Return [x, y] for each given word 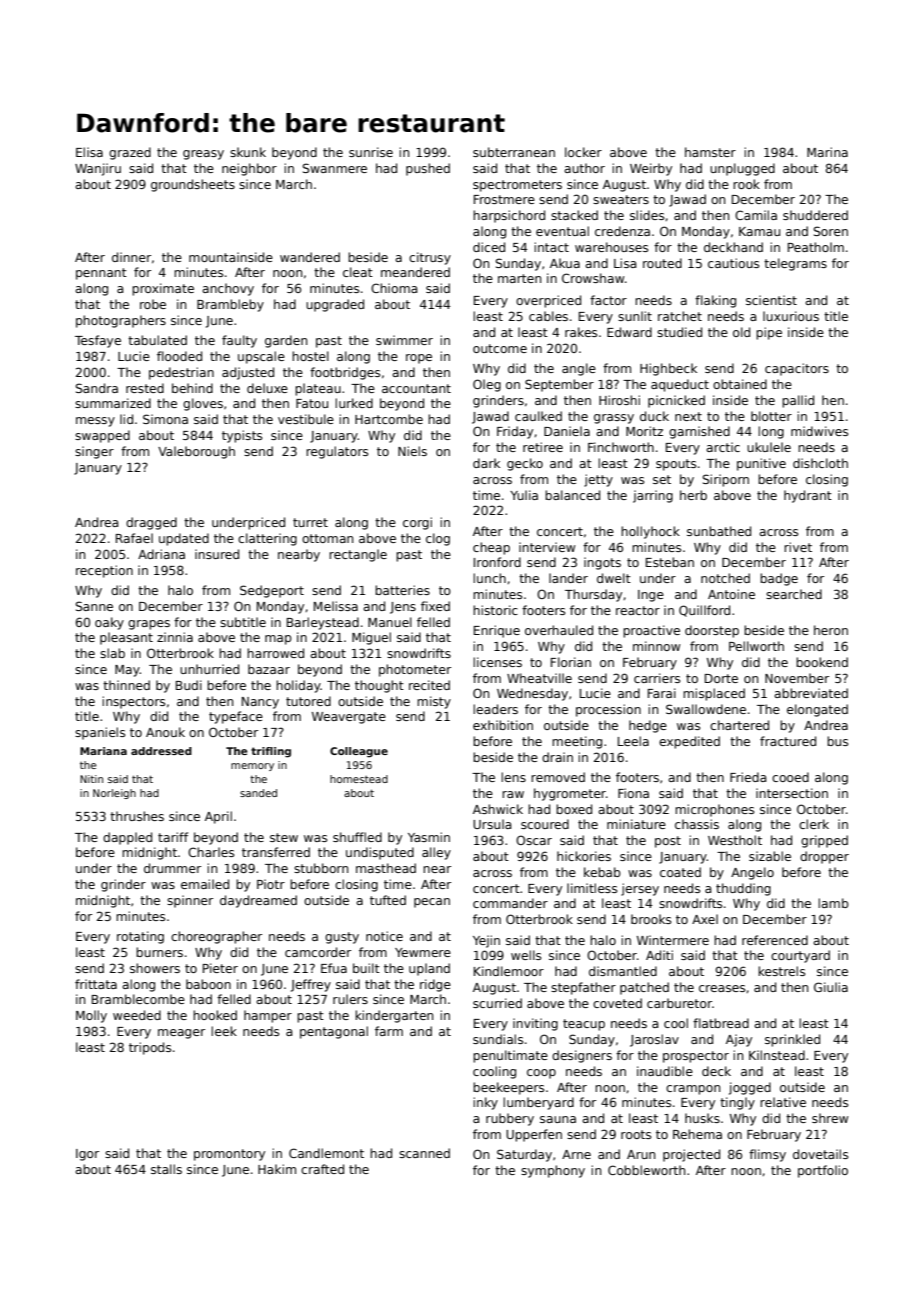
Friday [515, 432]
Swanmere [335, 168]
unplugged [742, 169]
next [688, 416]
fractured [788, 741]
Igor [87, 1155]
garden [286, 341]
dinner [131, 257]
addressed [161, 751]
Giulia [831, 987]
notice [384, 936]
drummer [172, 868]
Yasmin [429, 837]
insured [217, 554]
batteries [402, 590]
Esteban [670, 562]
